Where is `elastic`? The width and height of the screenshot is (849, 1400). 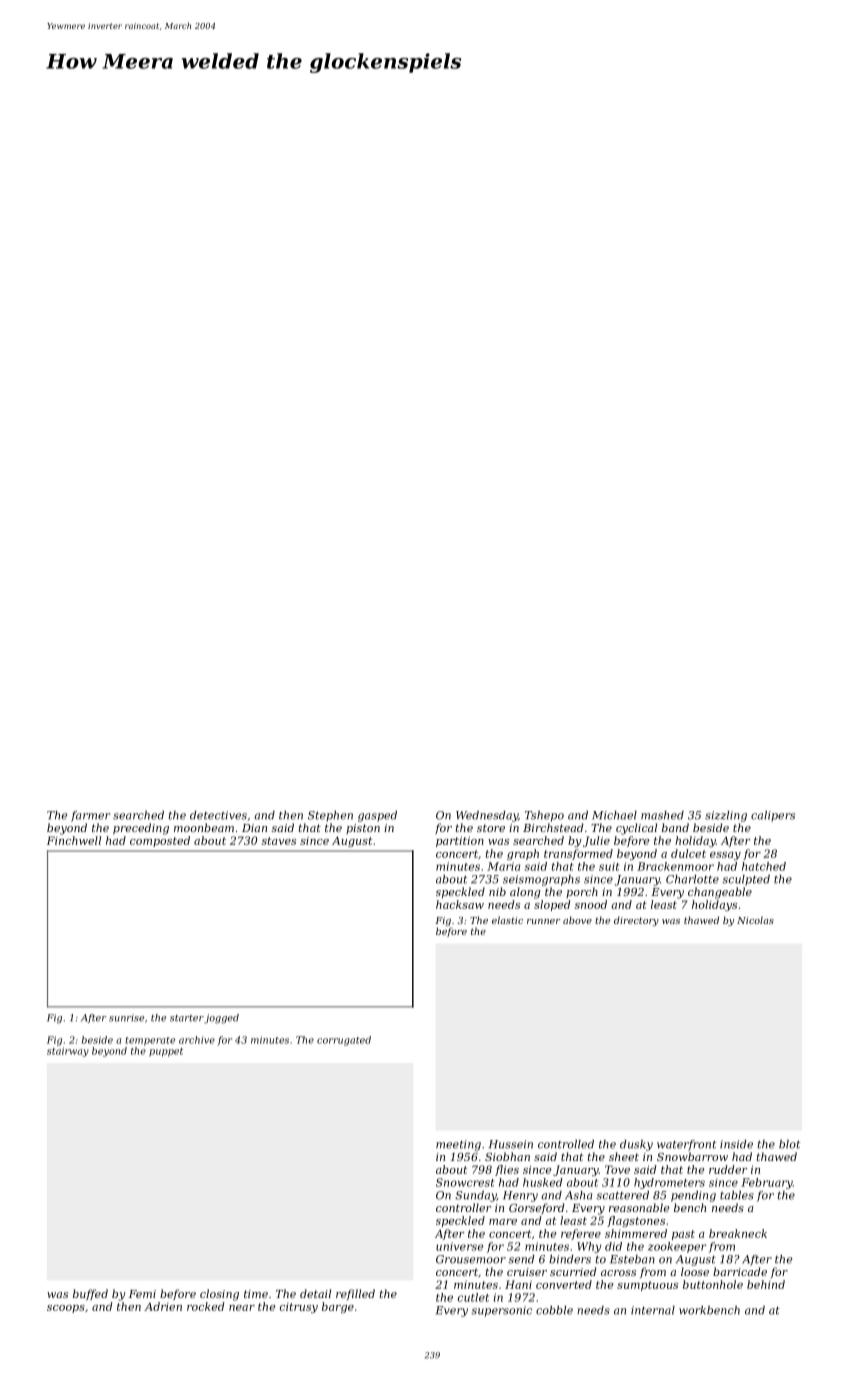 elastic is located at coordinates (507, 920).
